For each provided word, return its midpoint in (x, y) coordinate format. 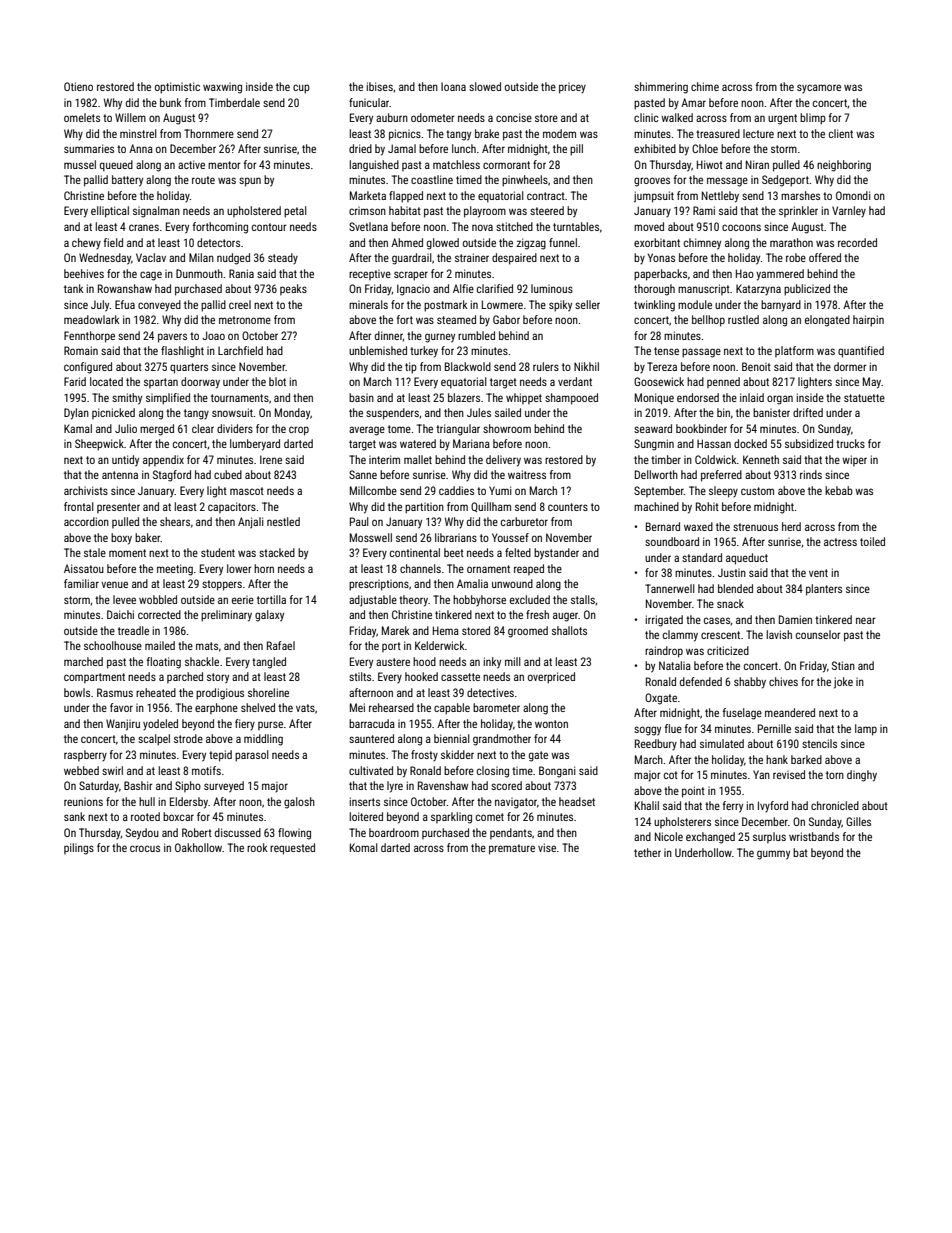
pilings (79, 849)
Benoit (756, 366)
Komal (364, 847)
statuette (864, 398)
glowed (443, 244)
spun (250, 182)
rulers (546, 366)
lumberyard (255, 445)
